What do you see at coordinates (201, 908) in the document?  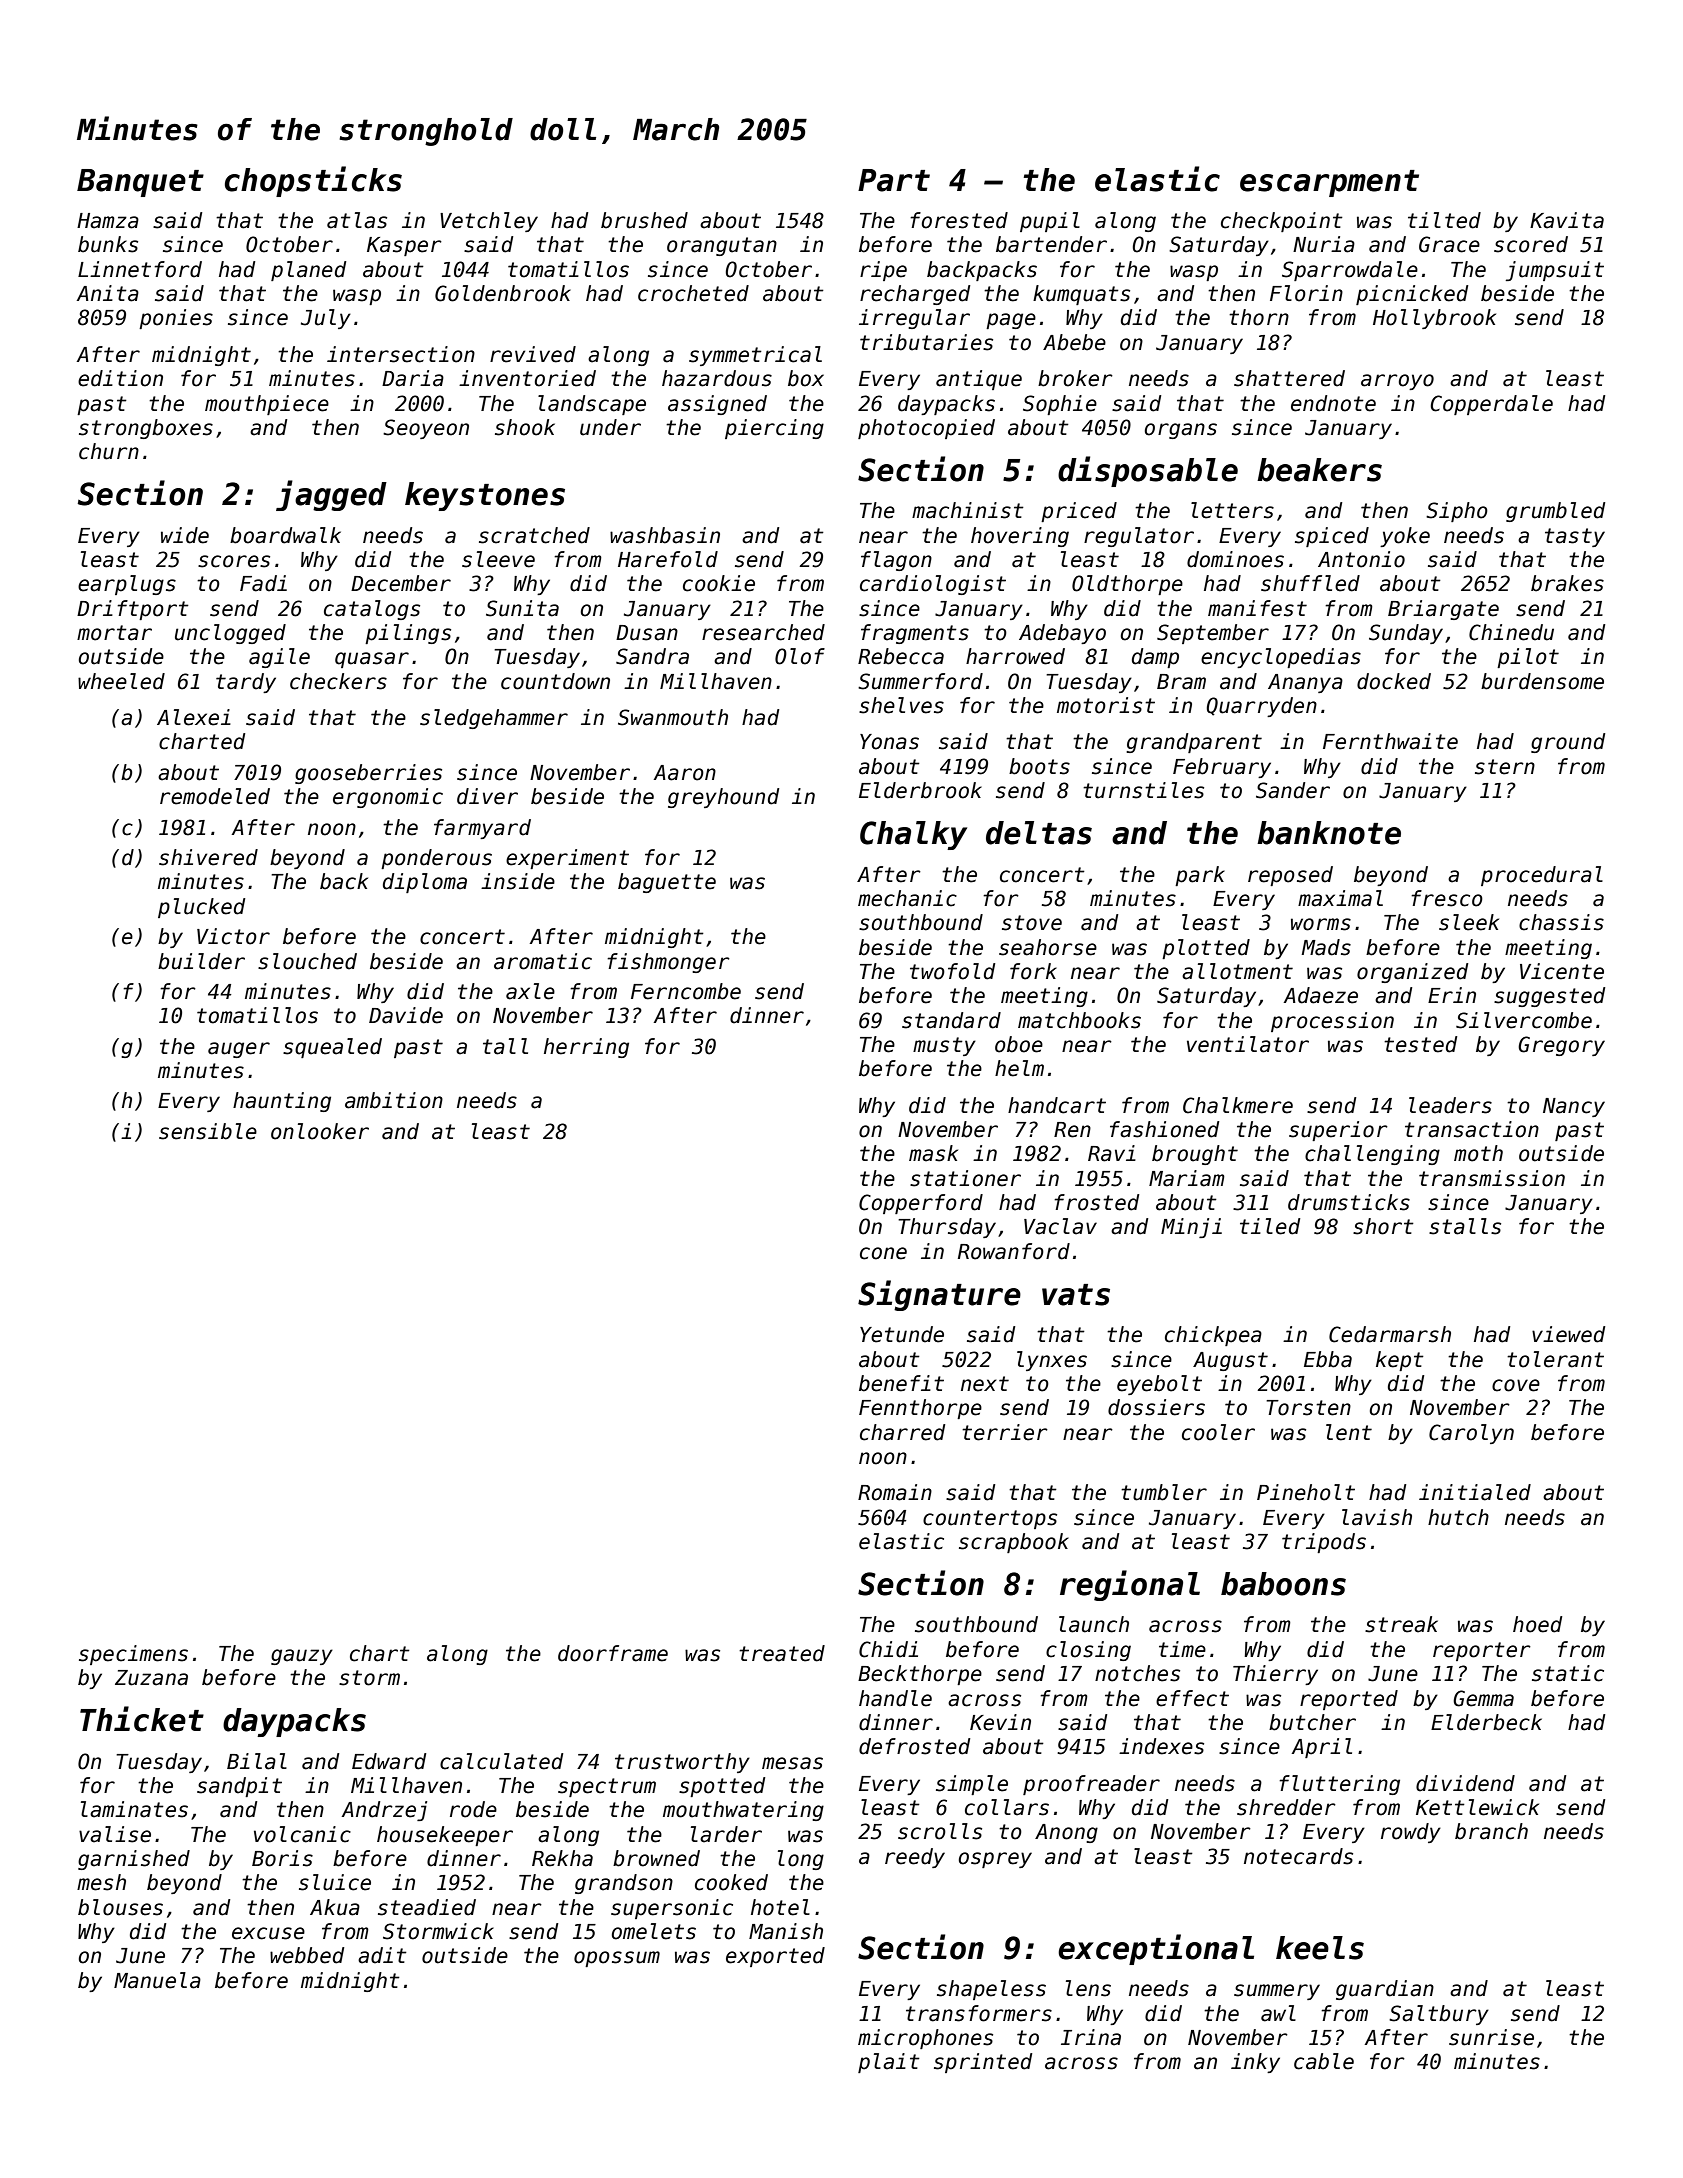 I see `plucked` at bounding box center [201, 908].
